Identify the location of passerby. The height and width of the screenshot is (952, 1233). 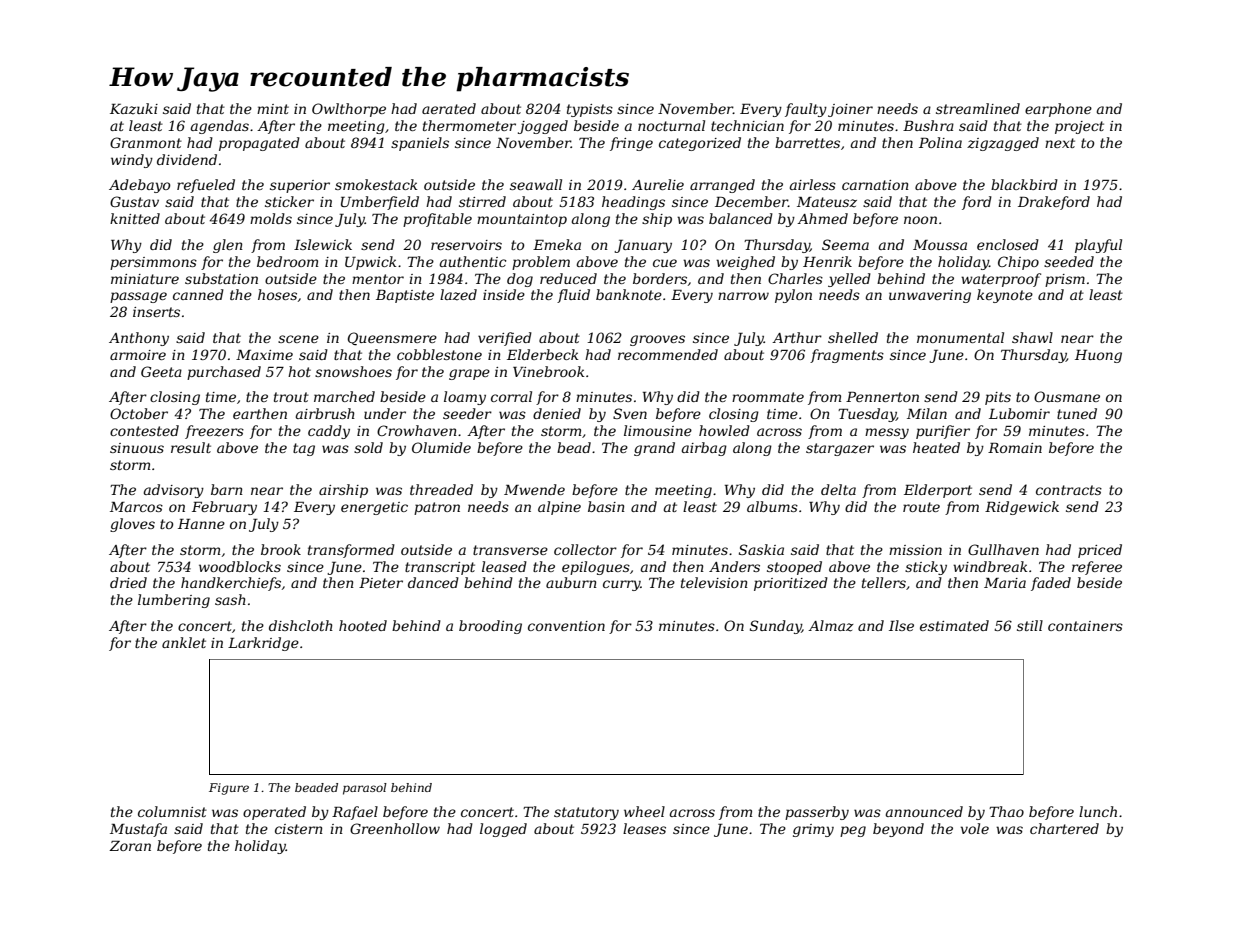
(817, 813).
